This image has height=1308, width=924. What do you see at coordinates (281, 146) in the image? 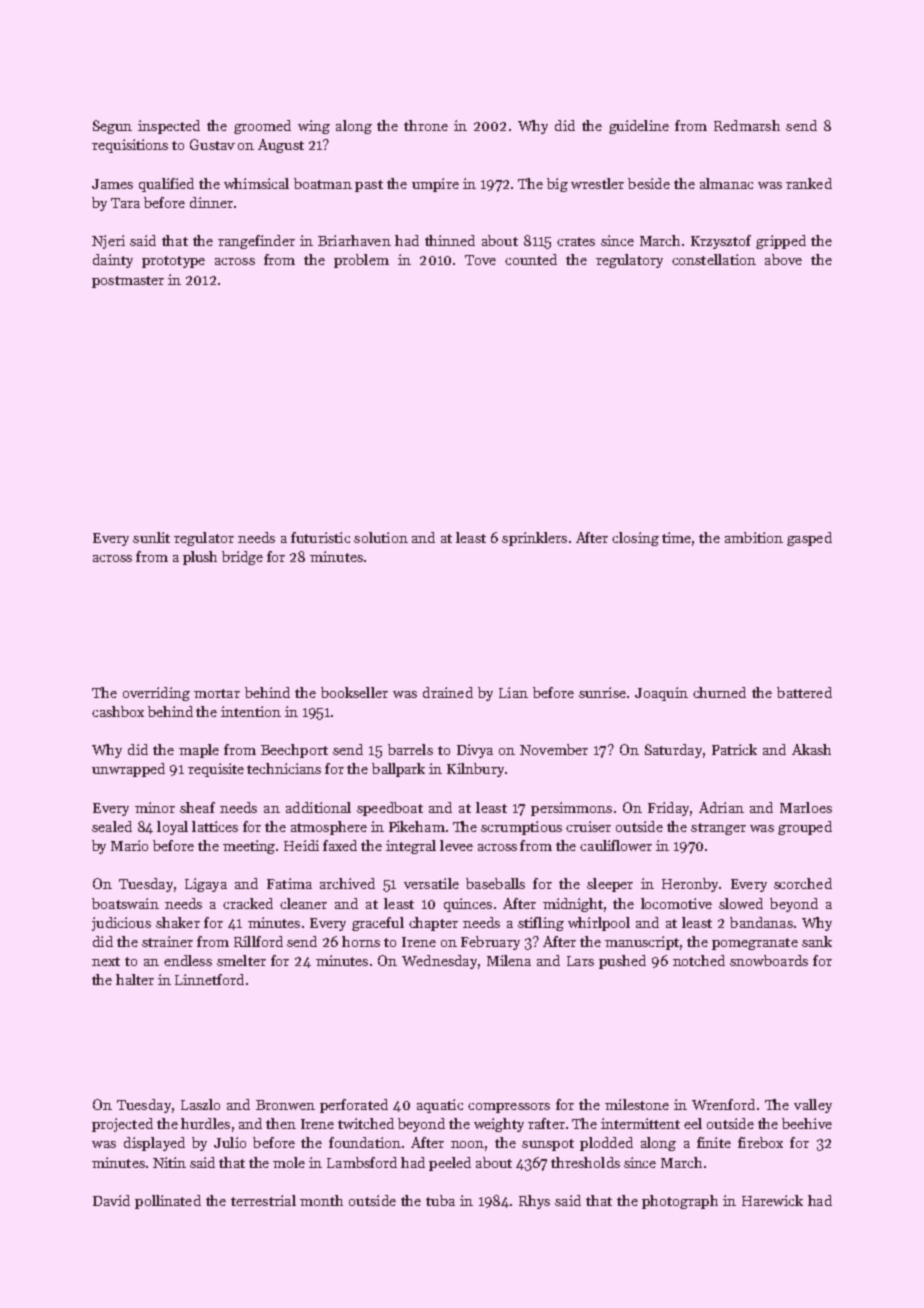
I see `August` at bounding box center [281, 146].
